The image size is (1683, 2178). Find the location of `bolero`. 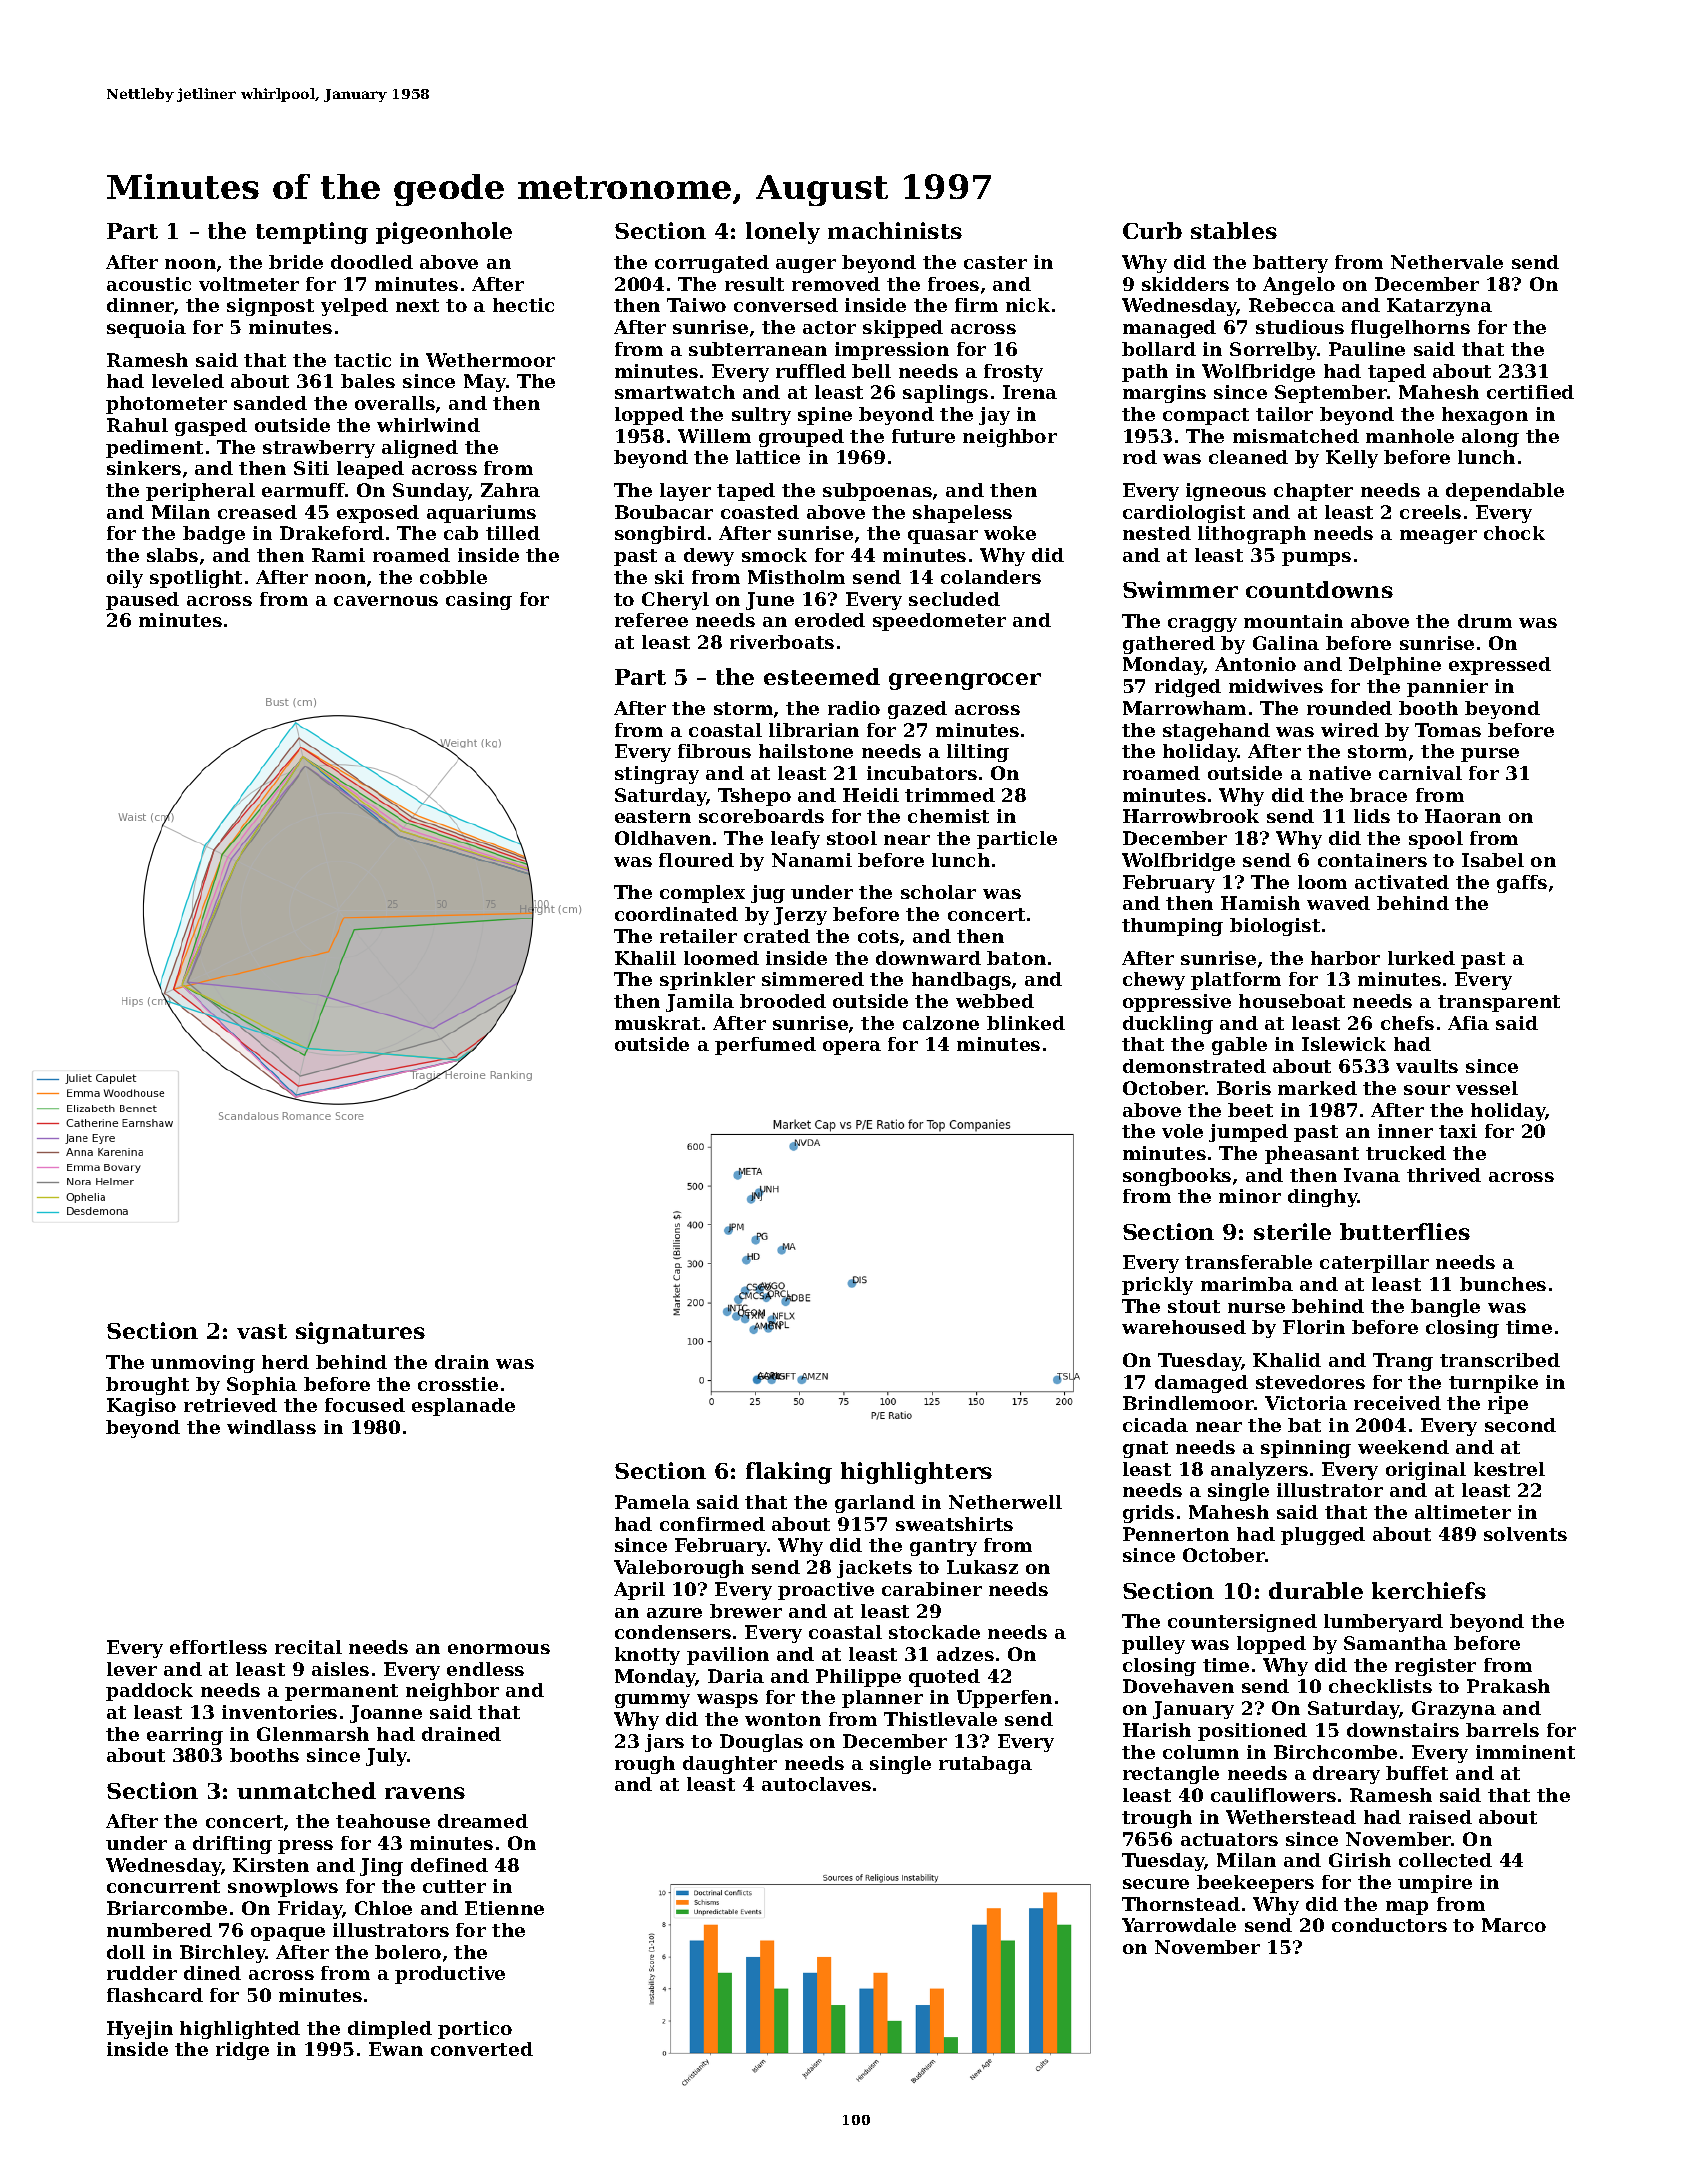

bolero is located at coordinates (408, 1952).
